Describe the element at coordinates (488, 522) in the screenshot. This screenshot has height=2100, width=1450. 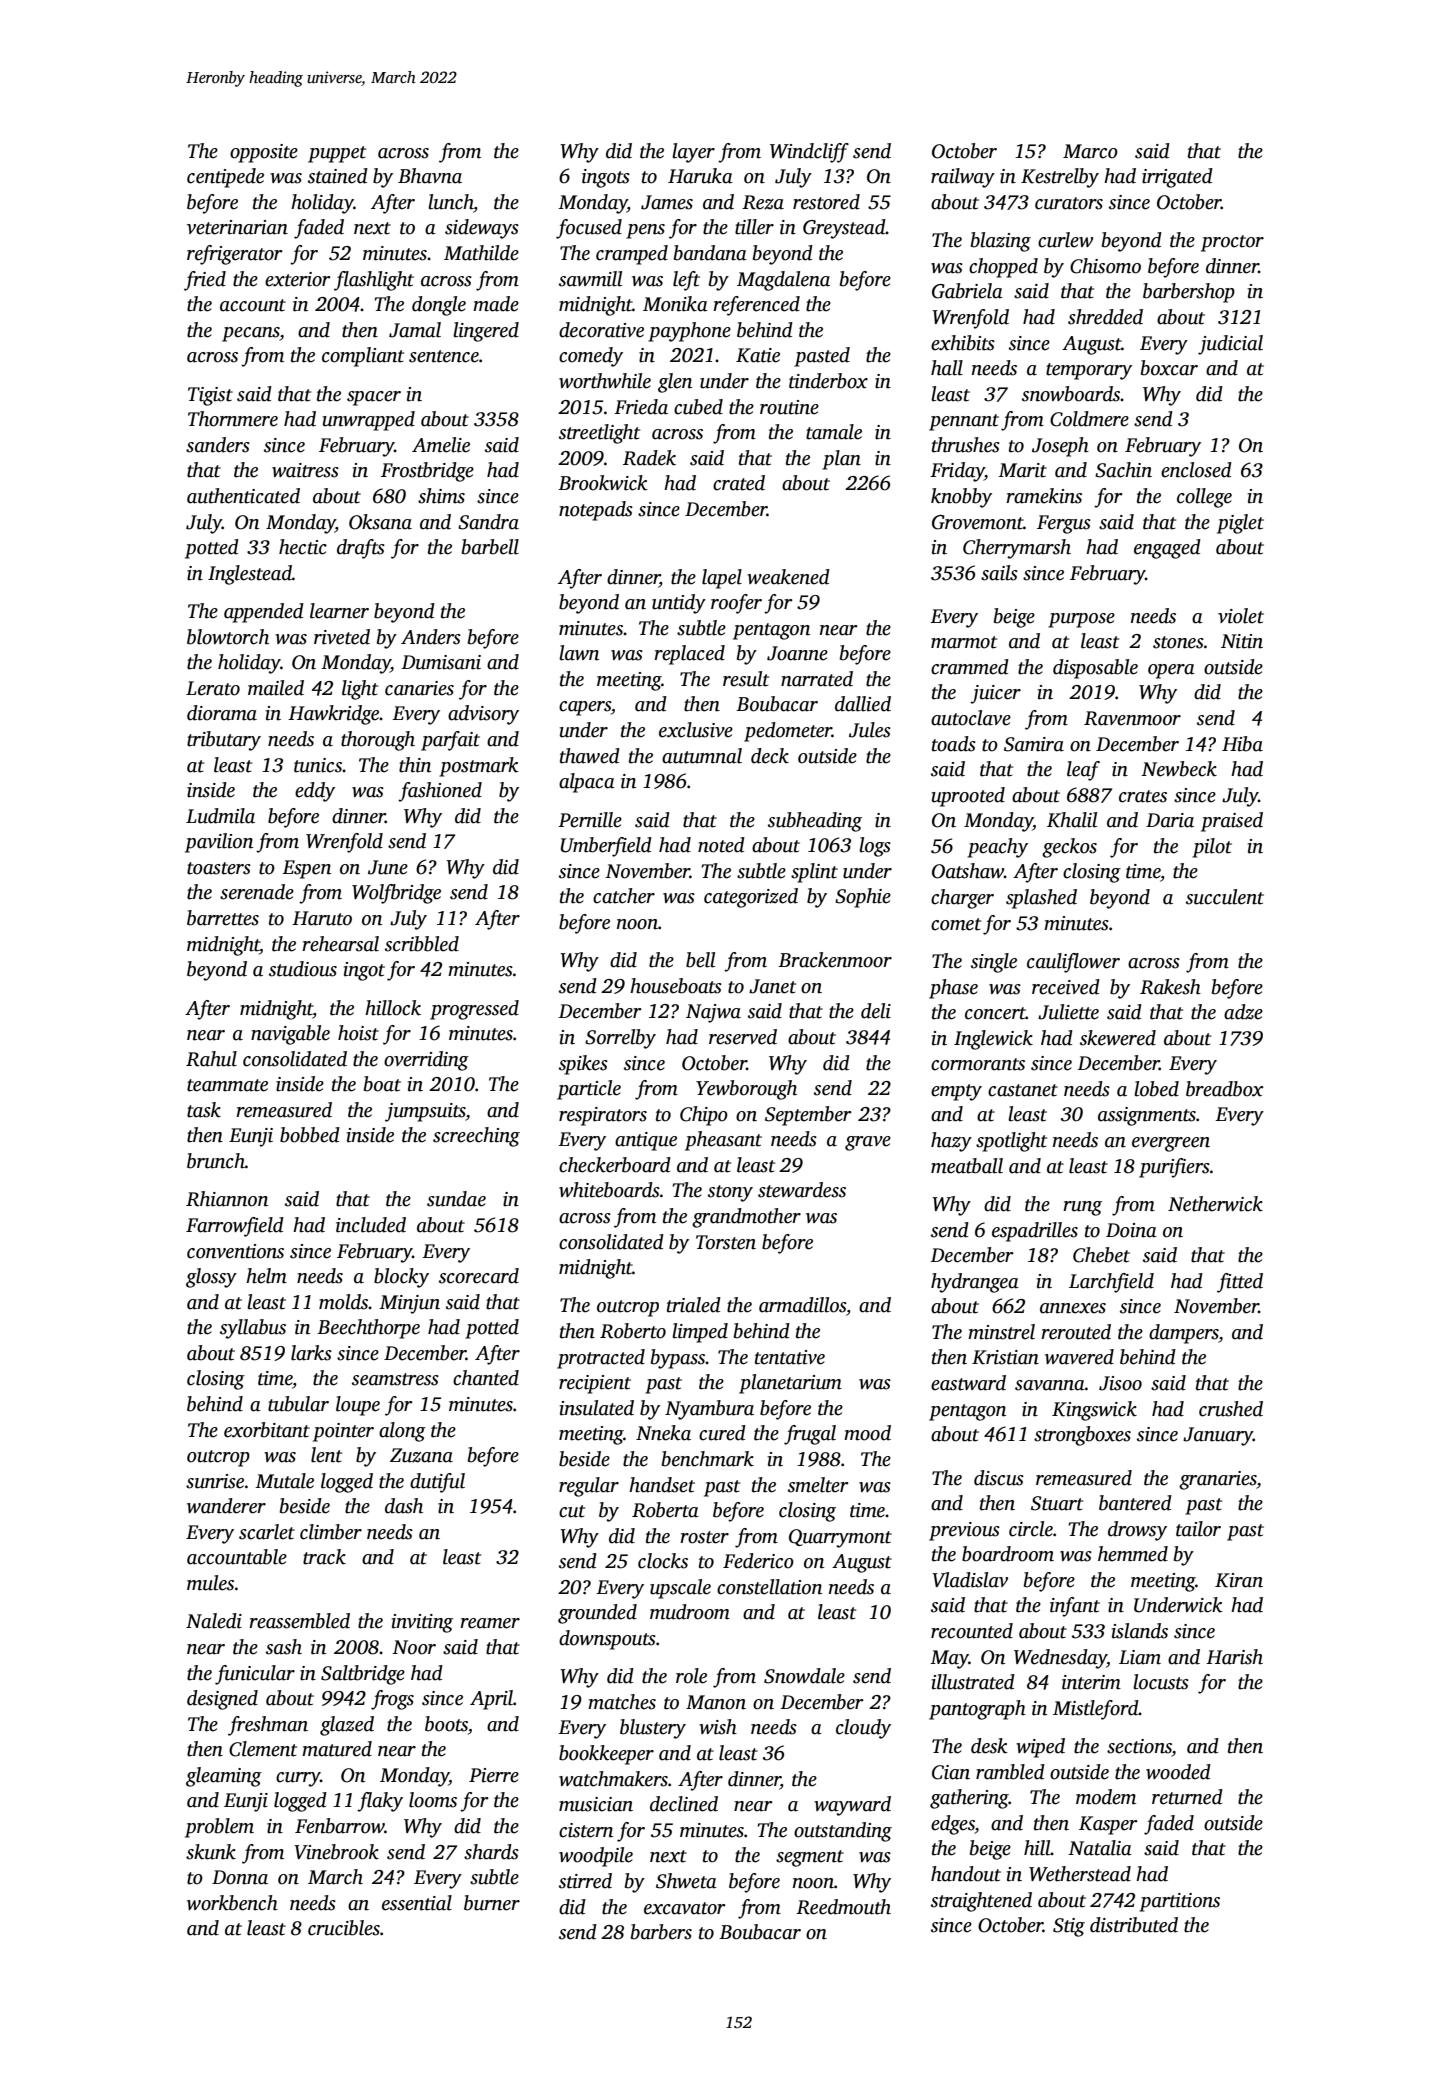
I see `Sandra` at that location.
